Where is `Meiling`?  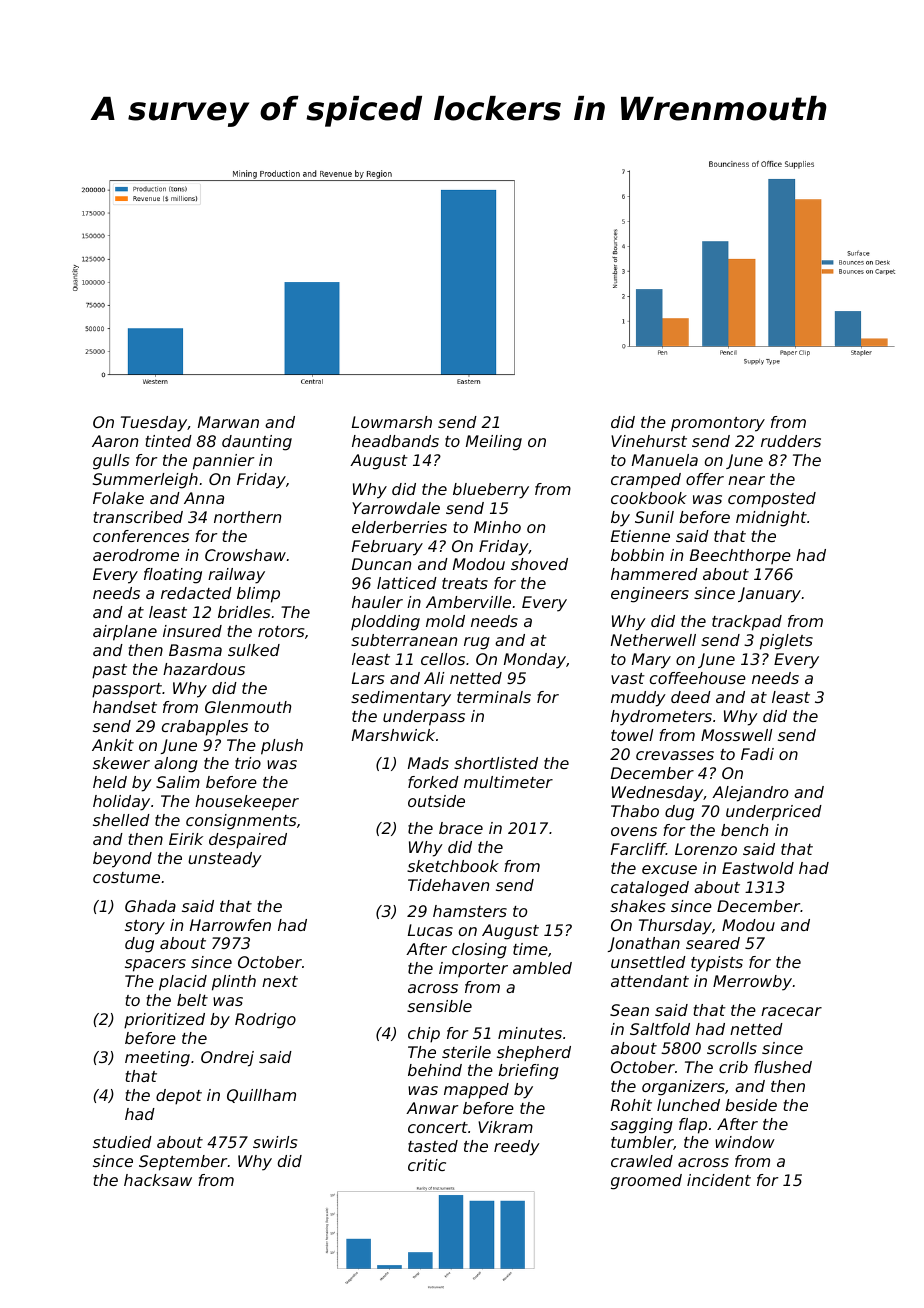 Meiling is located at coordinates (494, 443).
